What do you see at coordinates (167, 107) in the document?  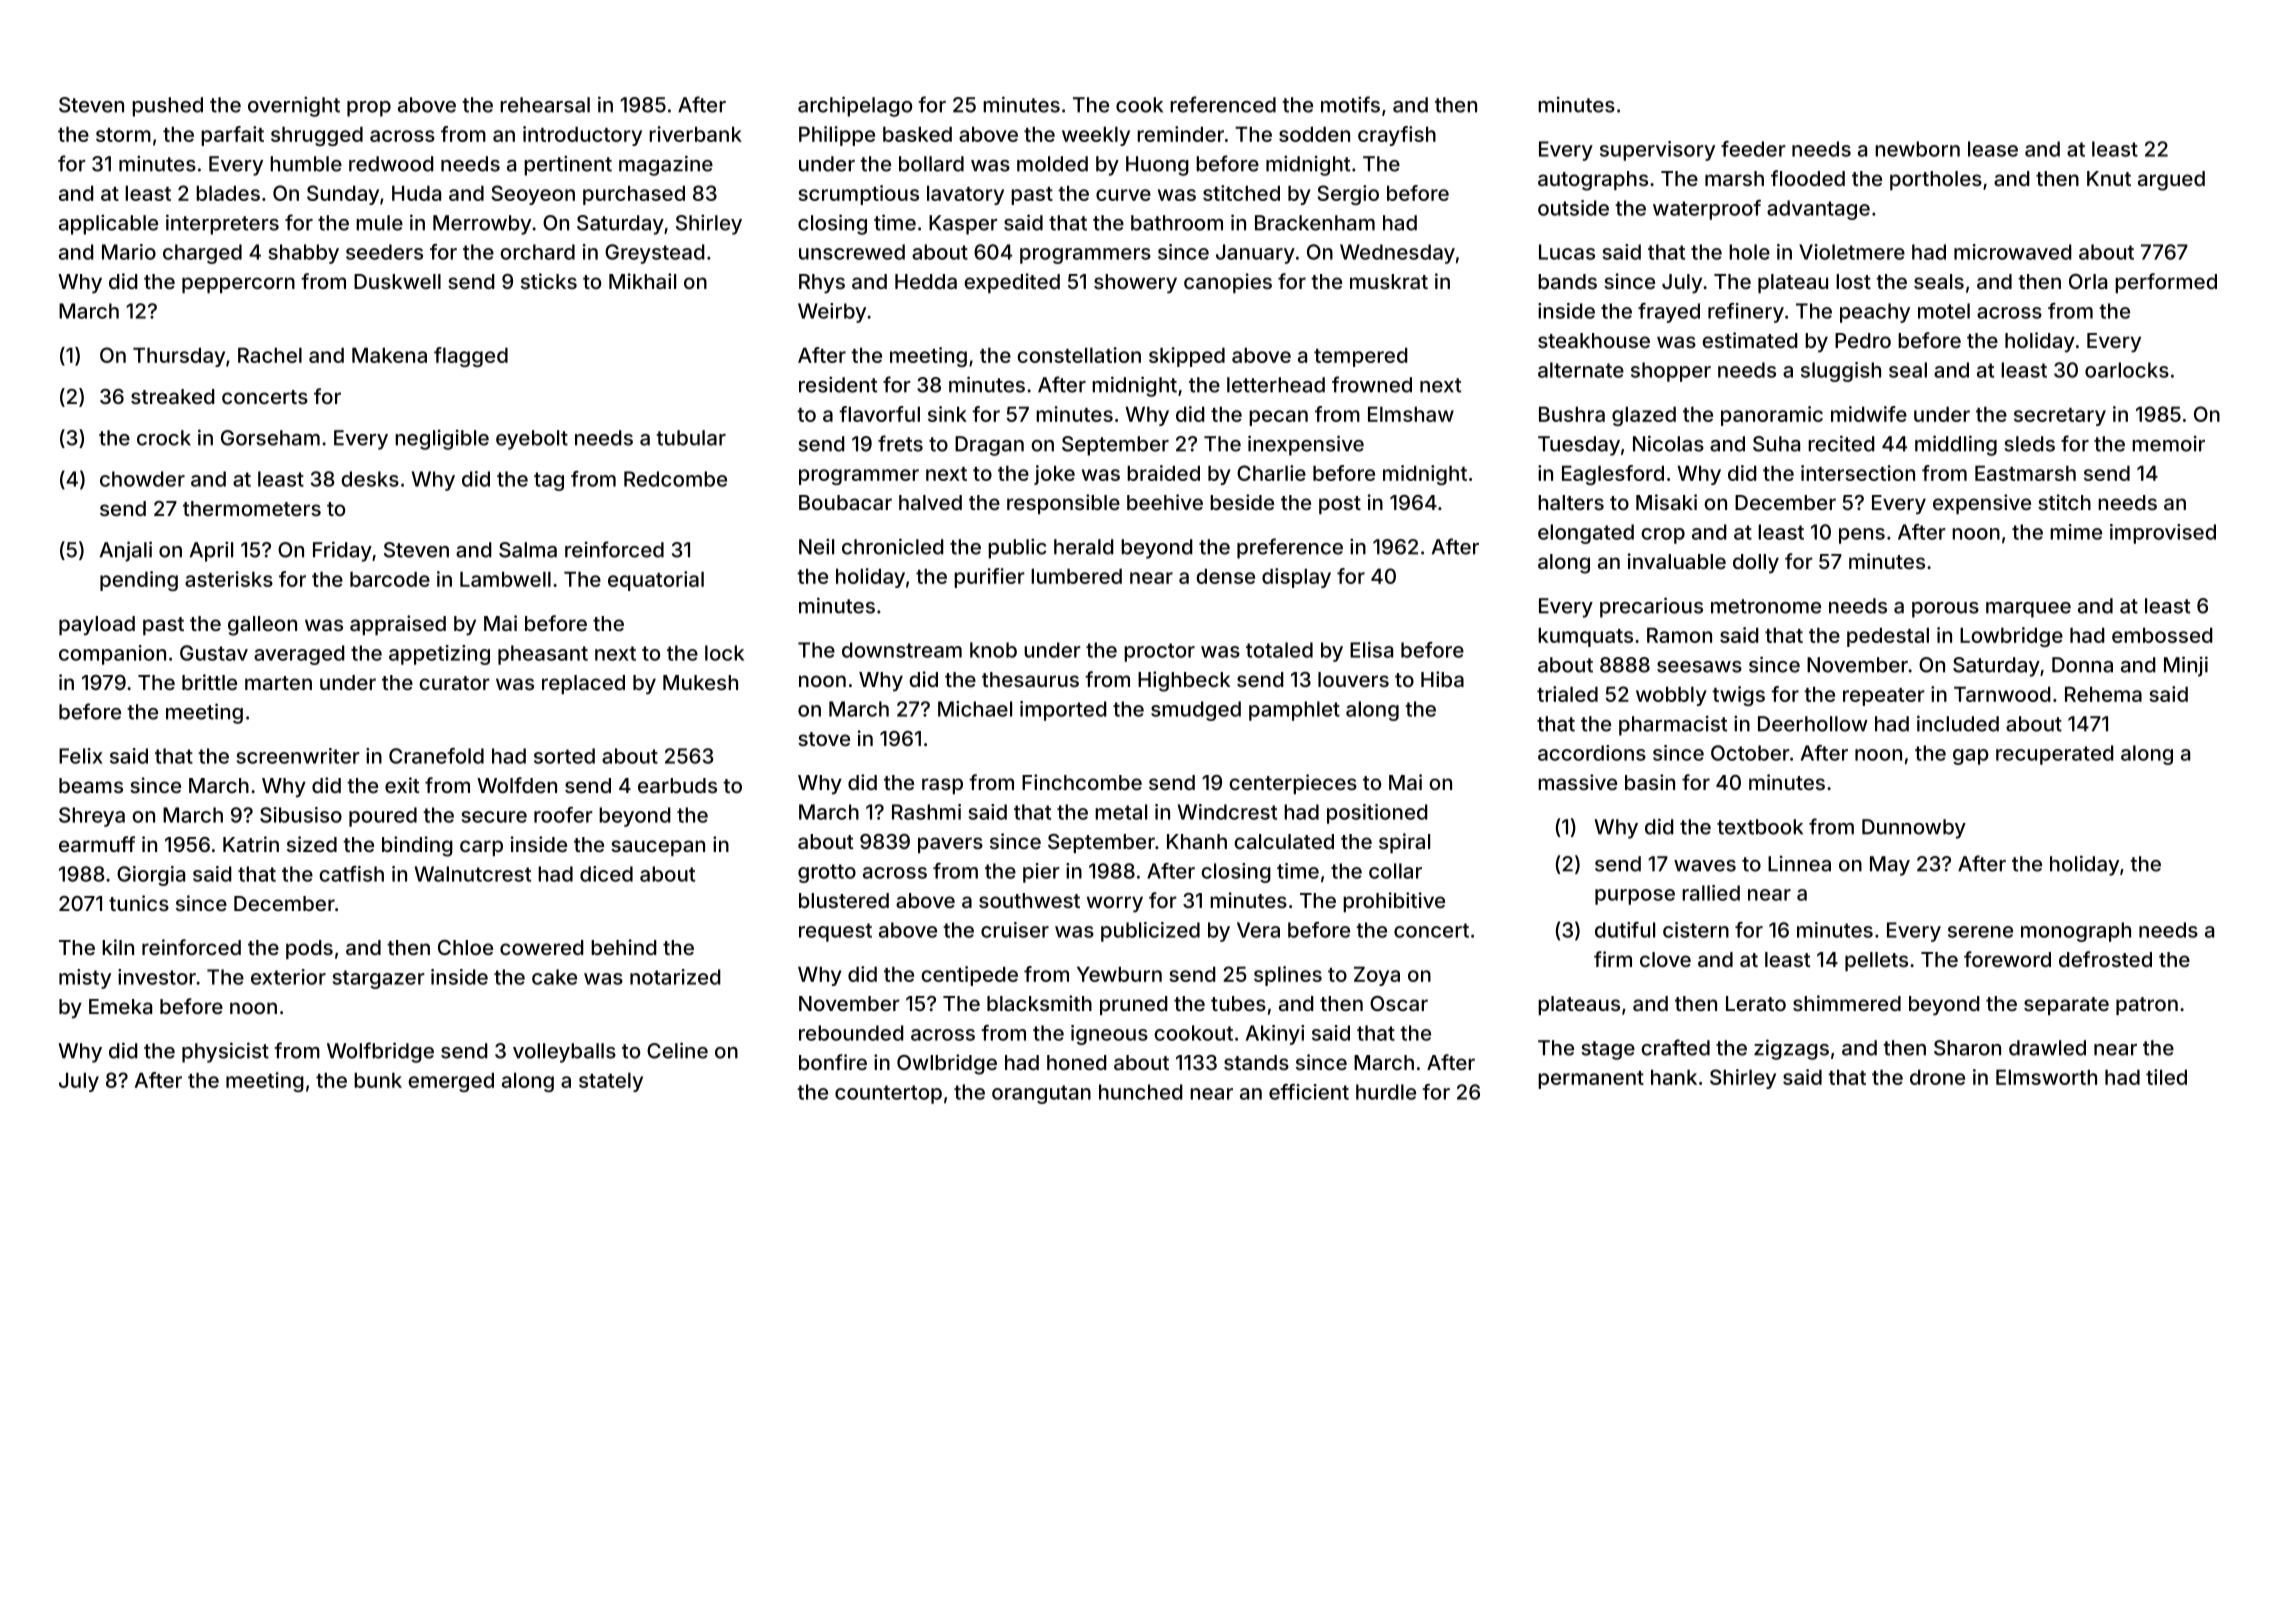 I see `pushed` at bounding box center [167, 107].
